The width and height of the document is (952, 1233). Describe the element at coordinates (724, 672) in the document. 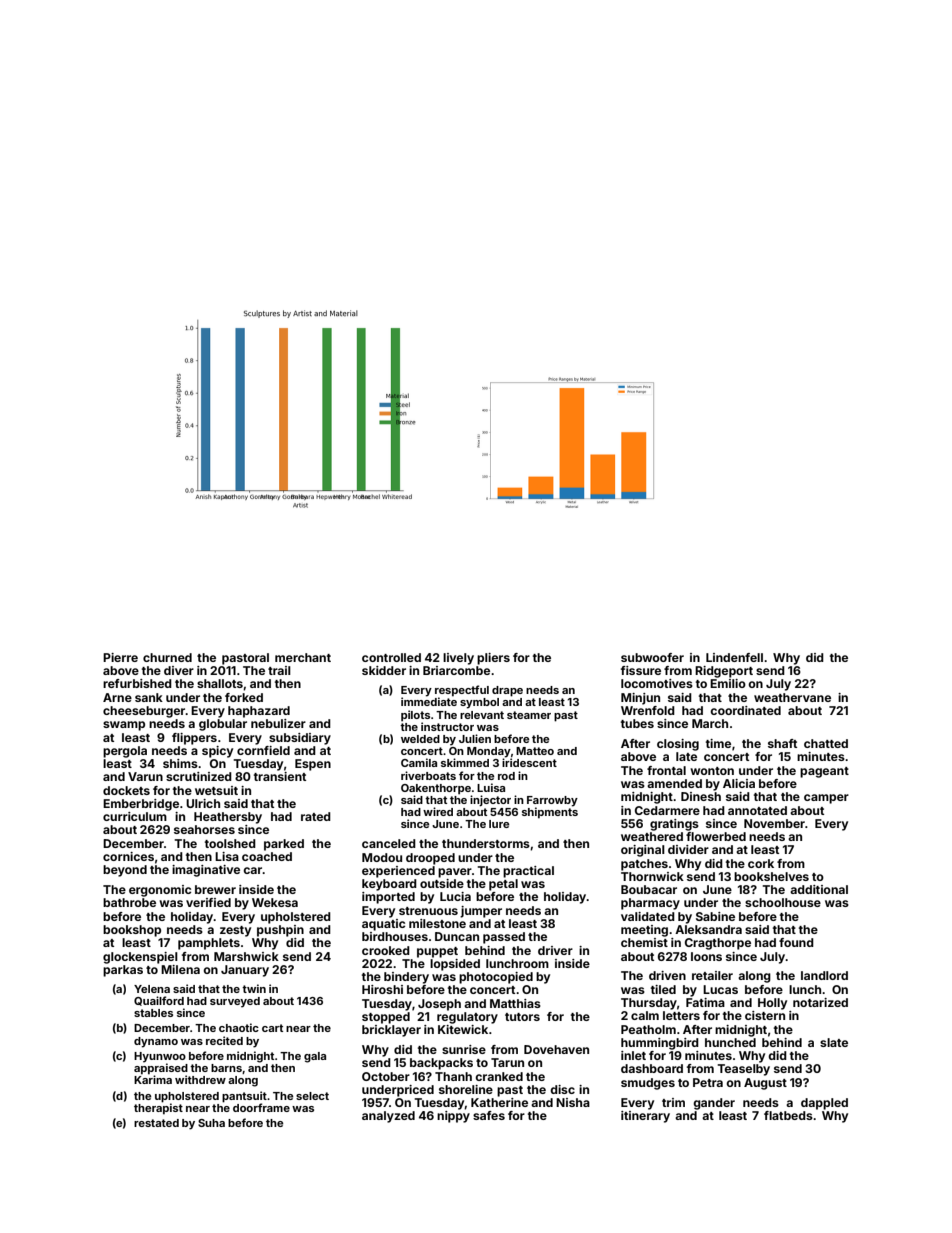

I see `Ridgeport` at that location.
